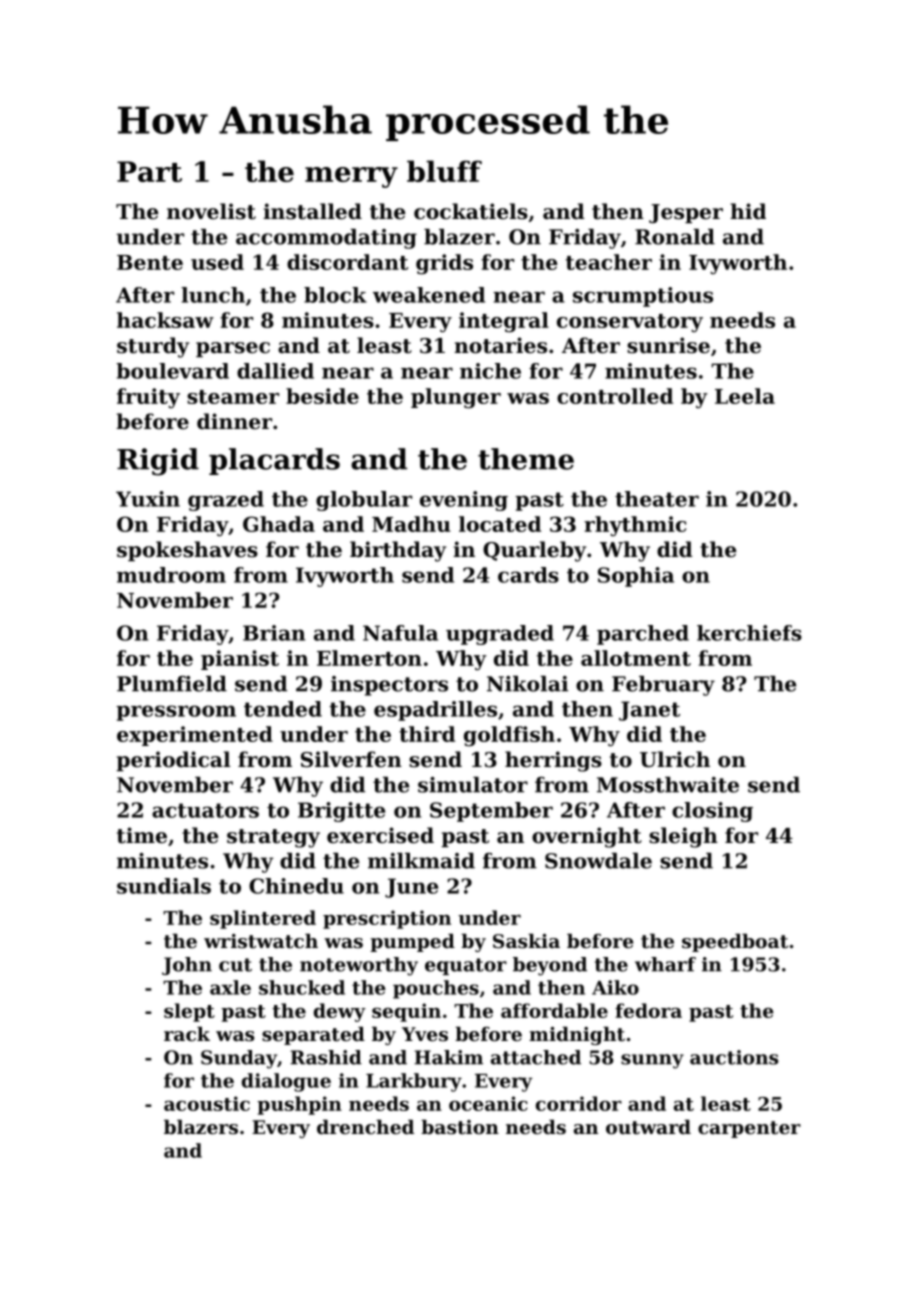 This screenshot has height=1314, width=924. Describe the element at coordinates (615, 396) in the screenshot. I see `controlled` at that location.
